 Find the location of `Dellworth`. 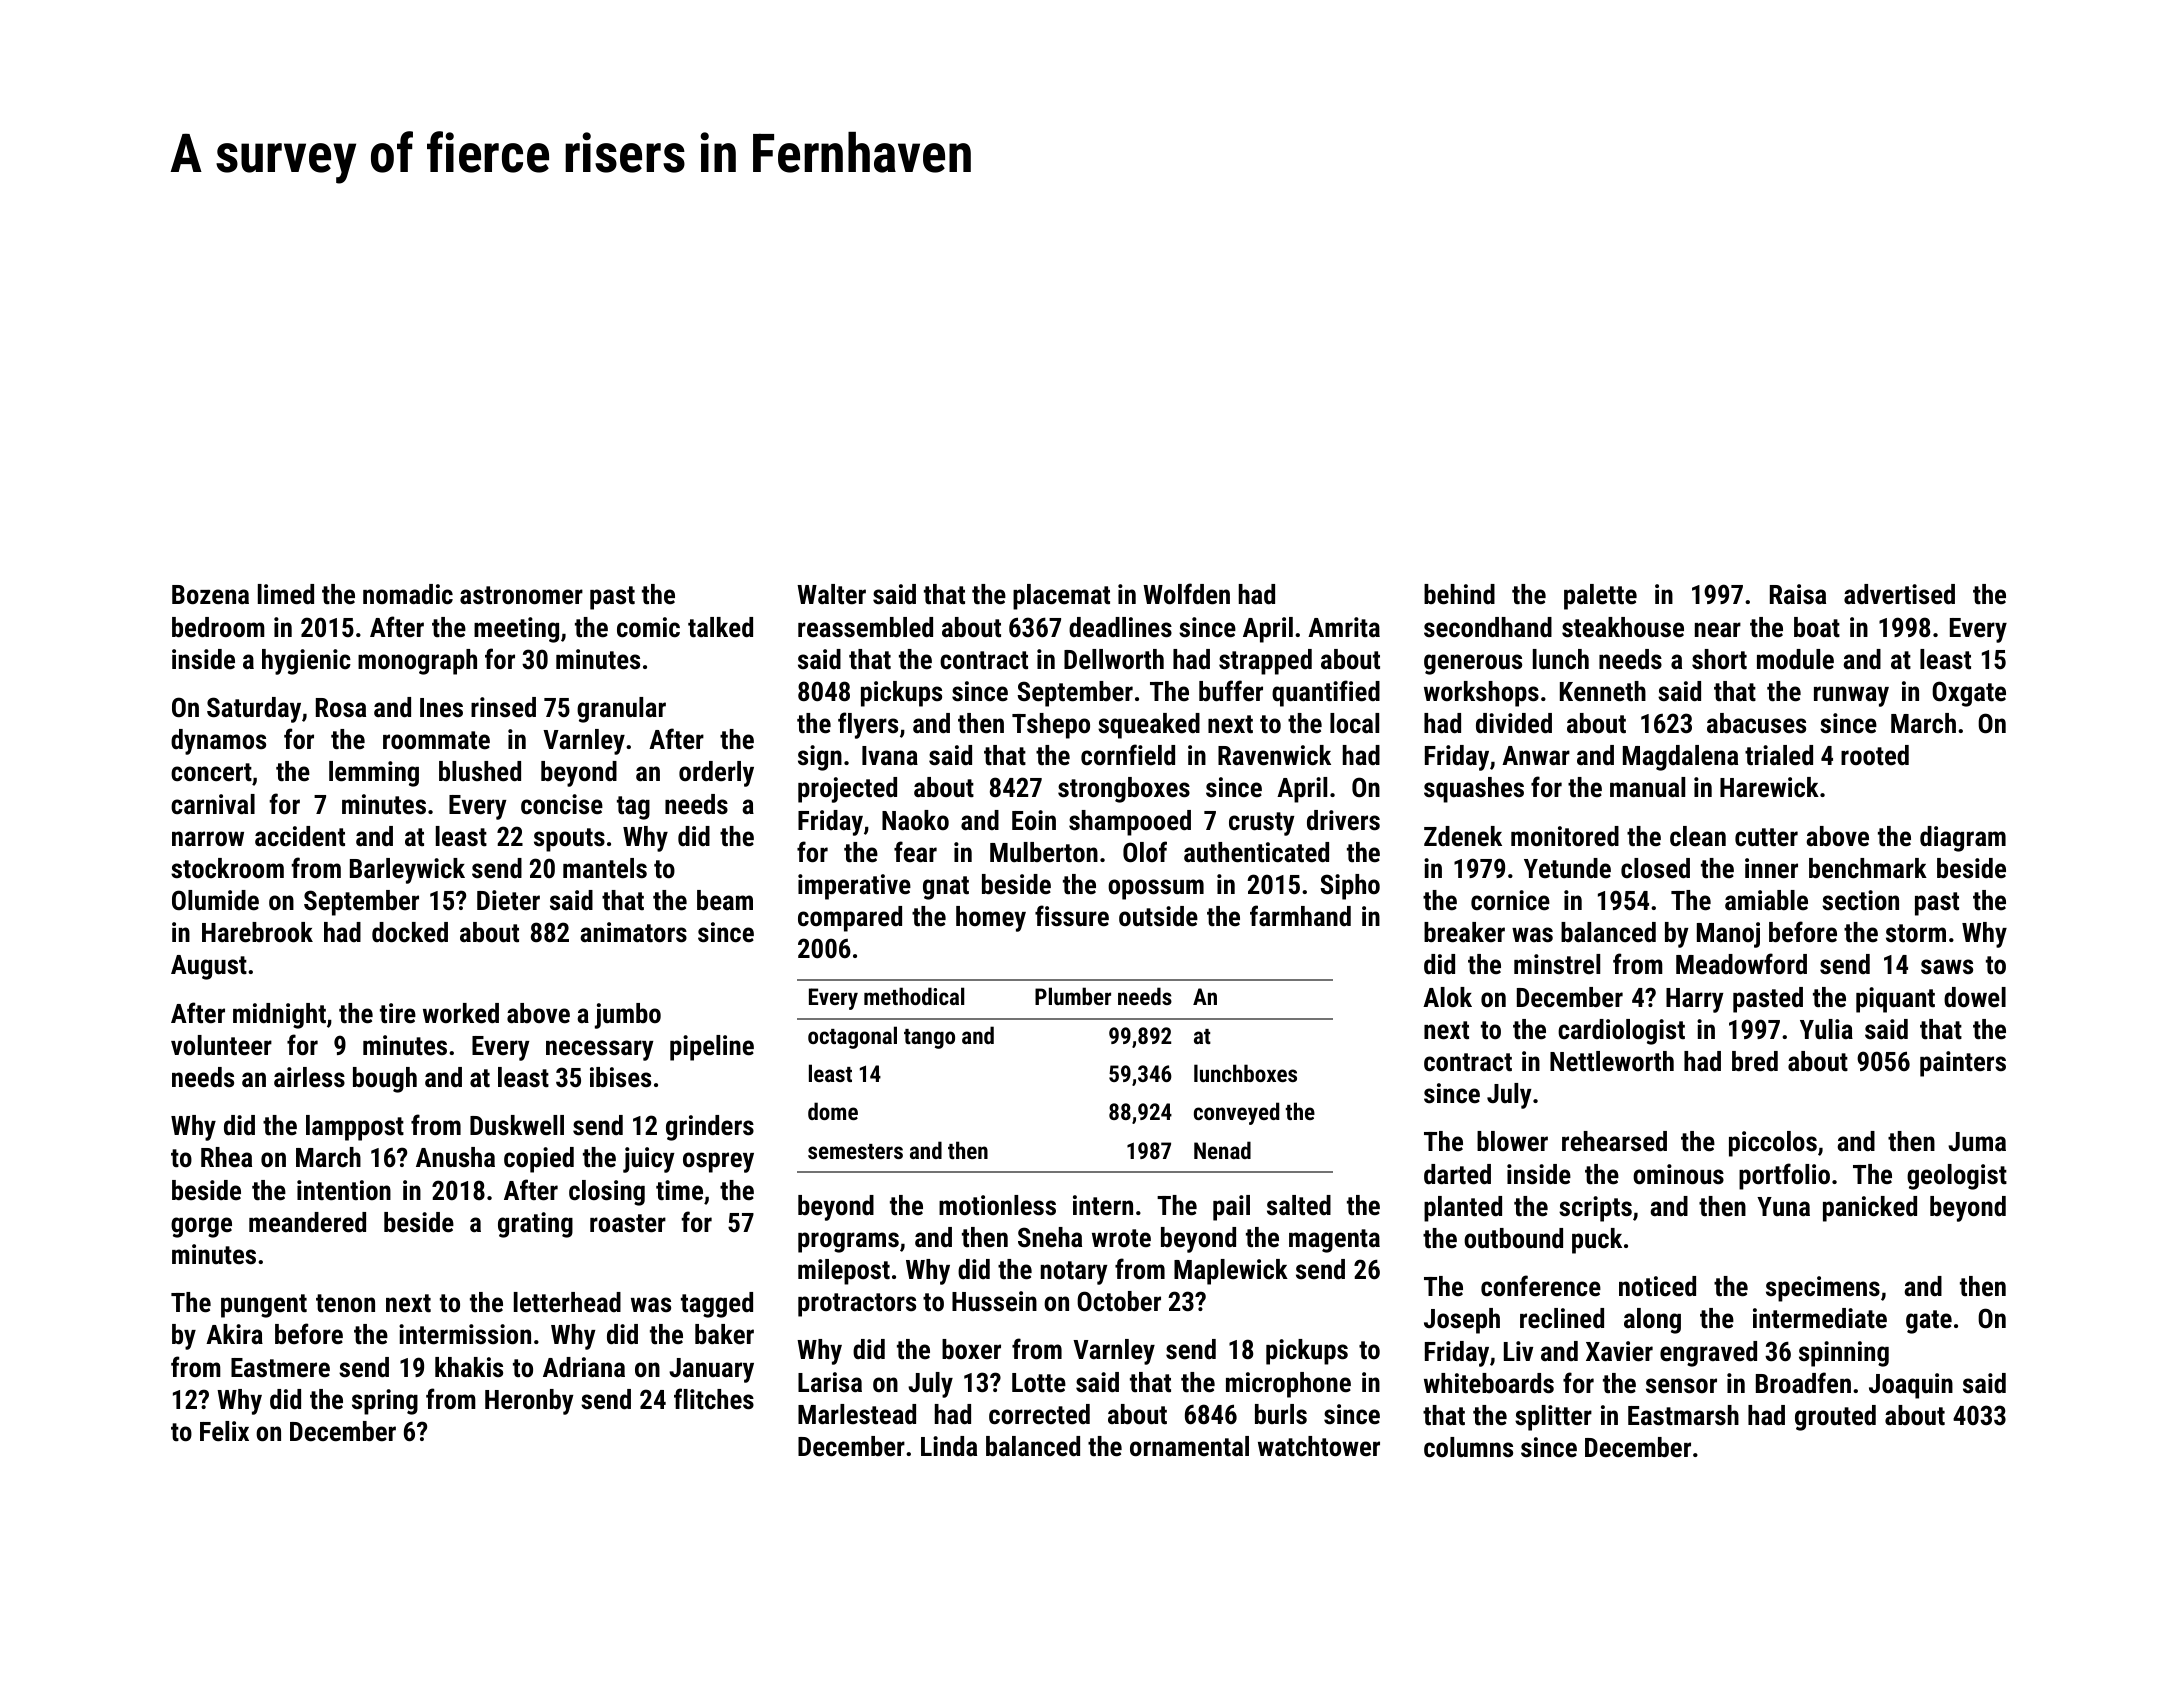

Dellworth is located at coordinates (1114, 659).
